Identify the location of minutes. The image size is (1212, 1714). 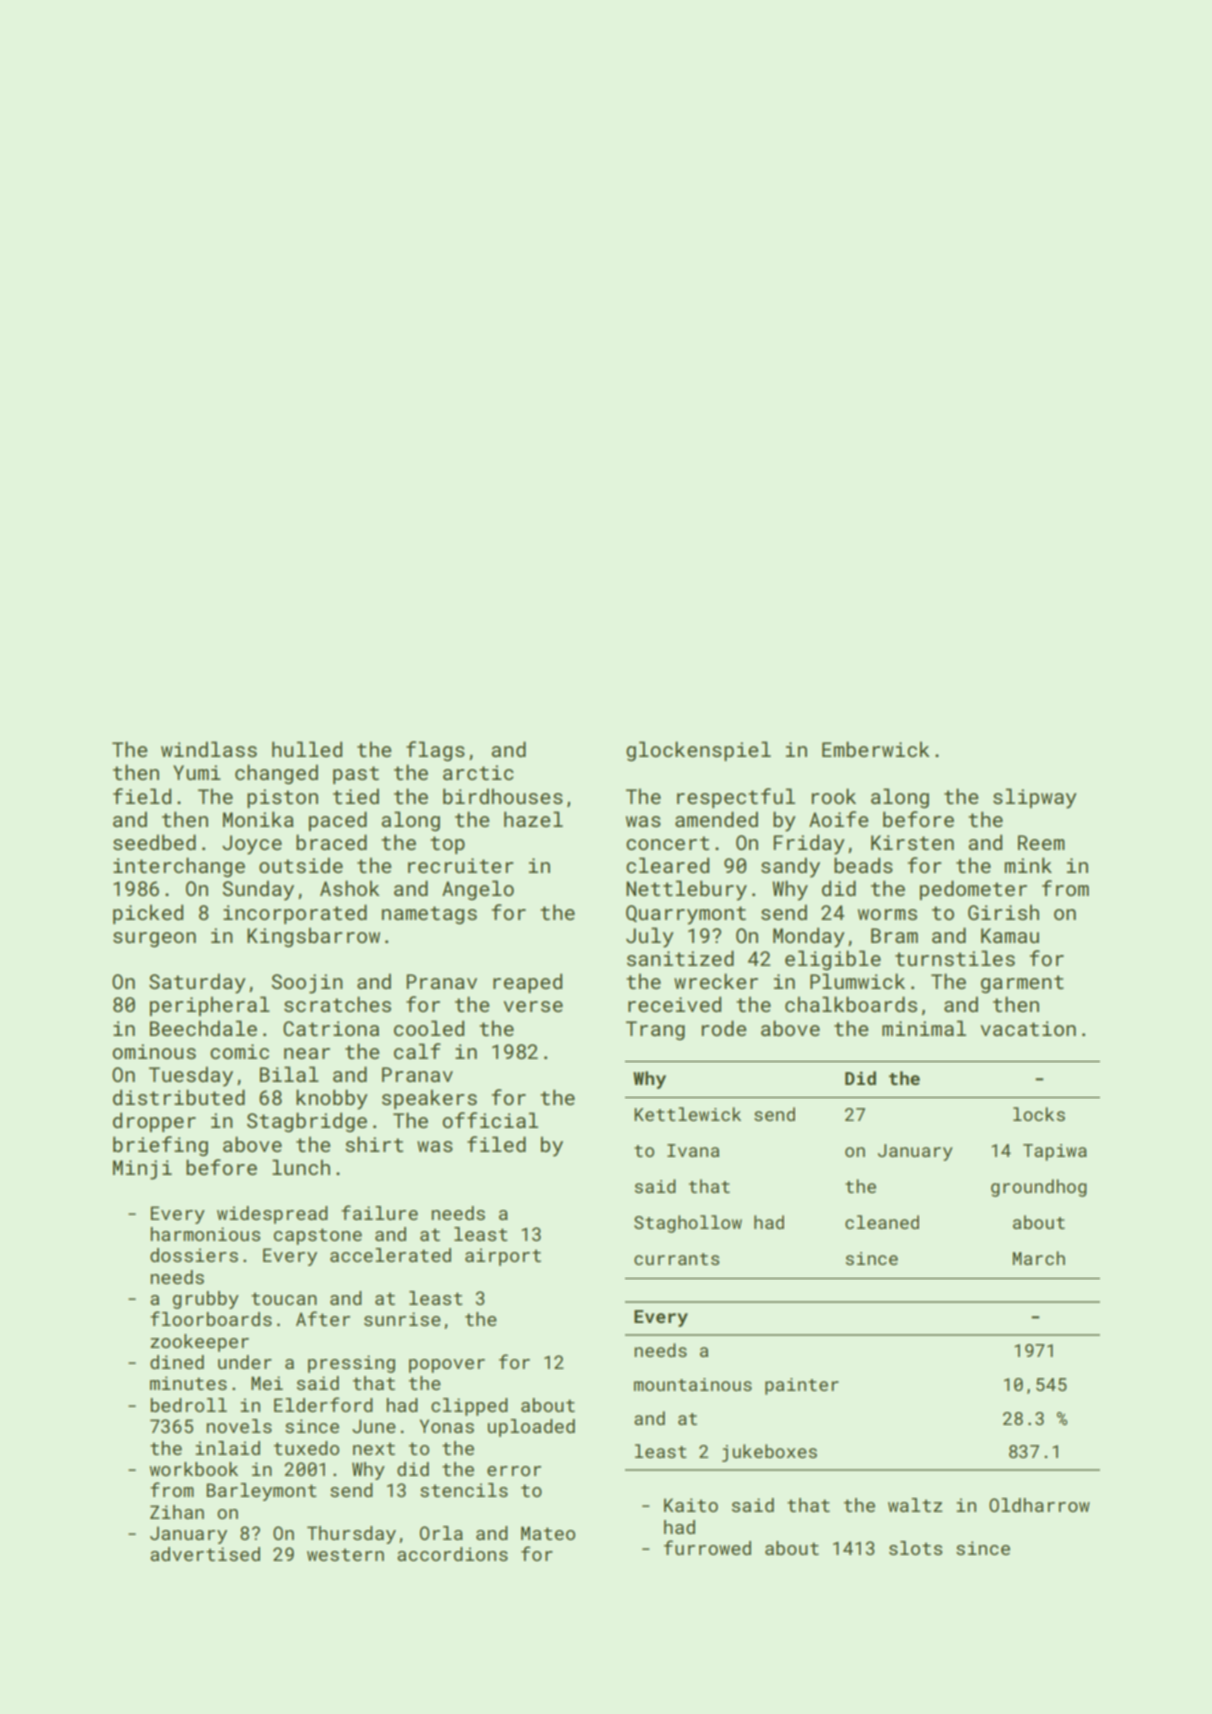
(188, 1383).
